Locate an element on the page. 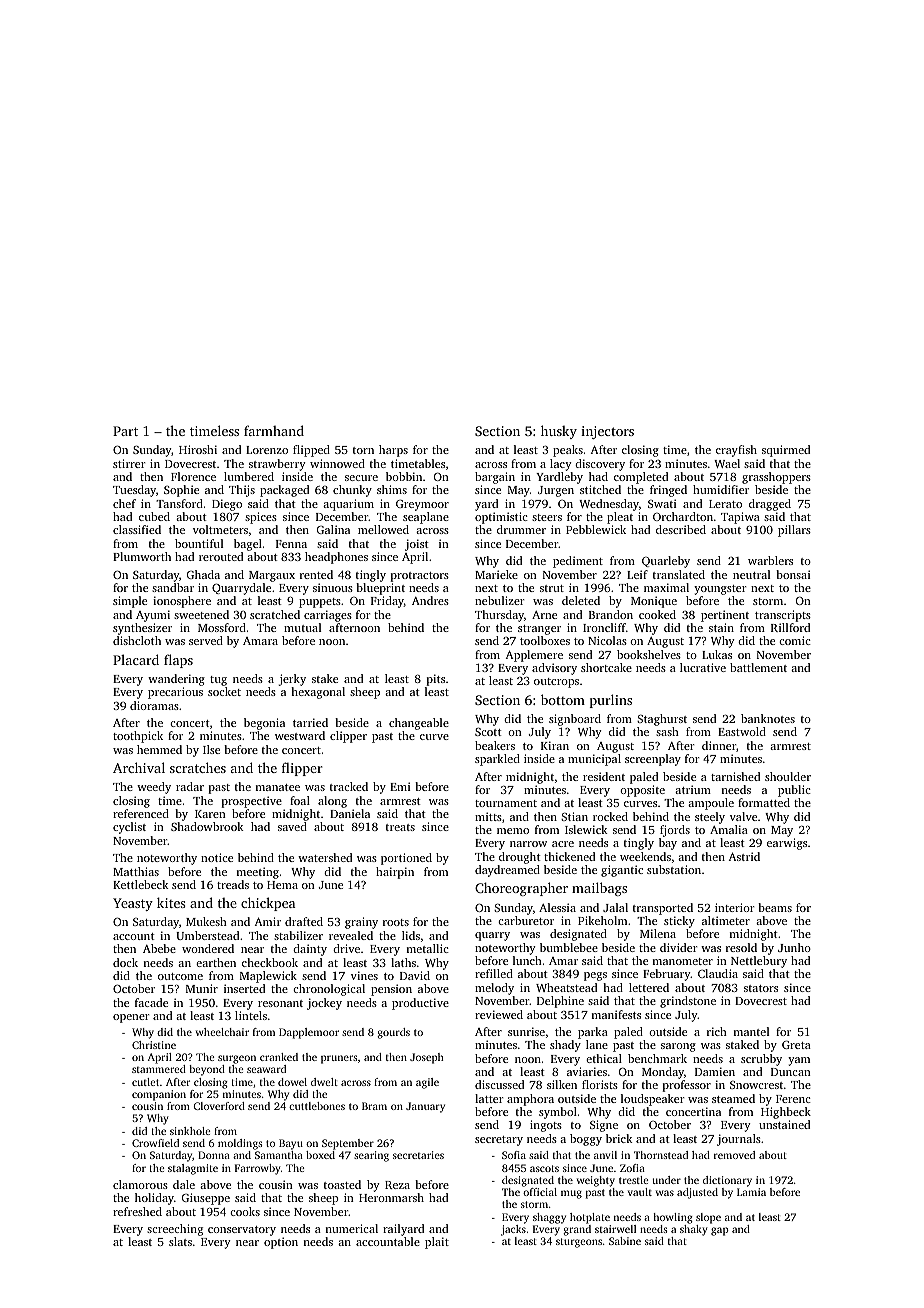 This document has width=924, height=1308. Emi is located at coordinates (400, 786).
